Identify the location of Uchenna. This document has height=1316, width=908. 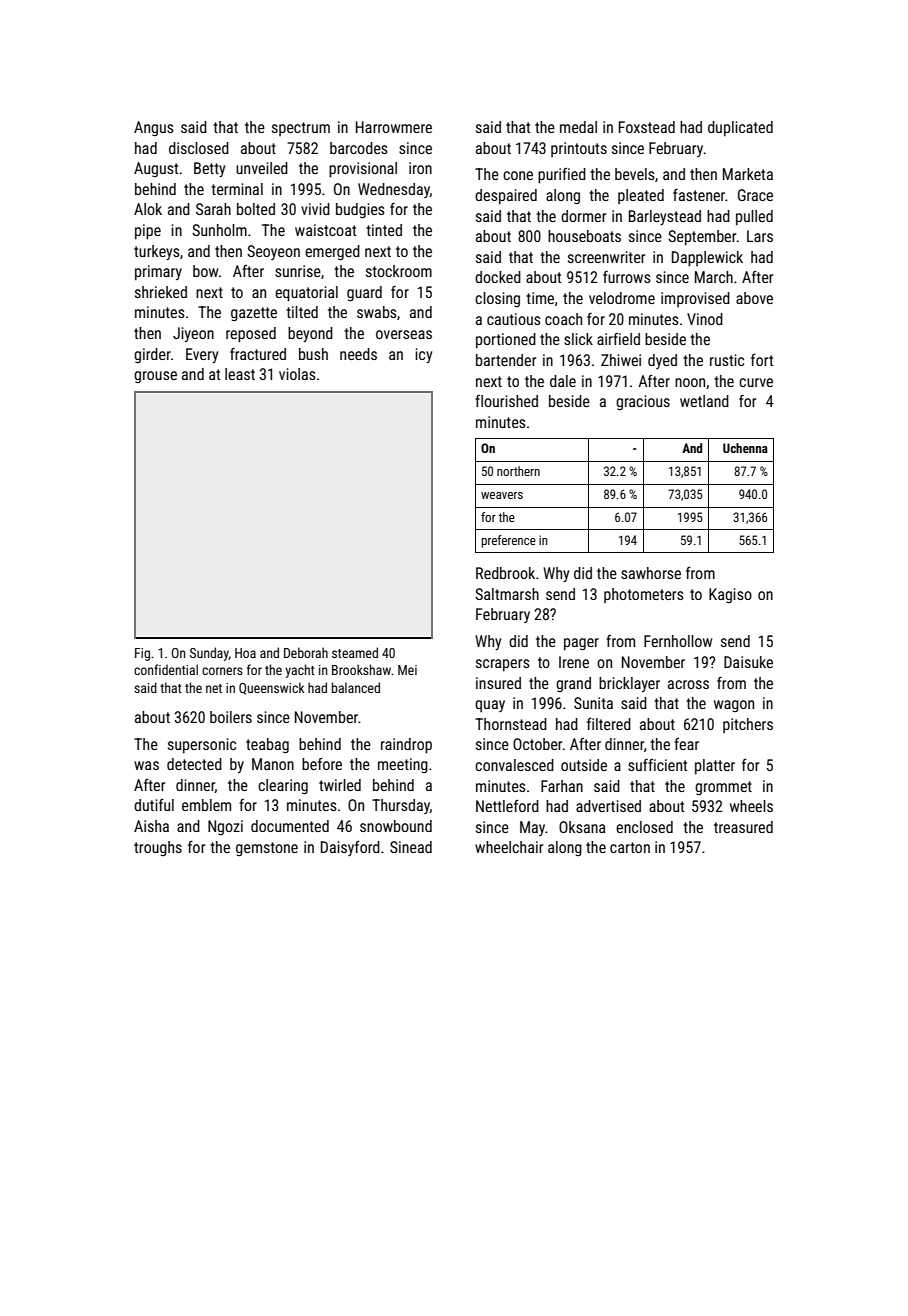
(745, 448).
